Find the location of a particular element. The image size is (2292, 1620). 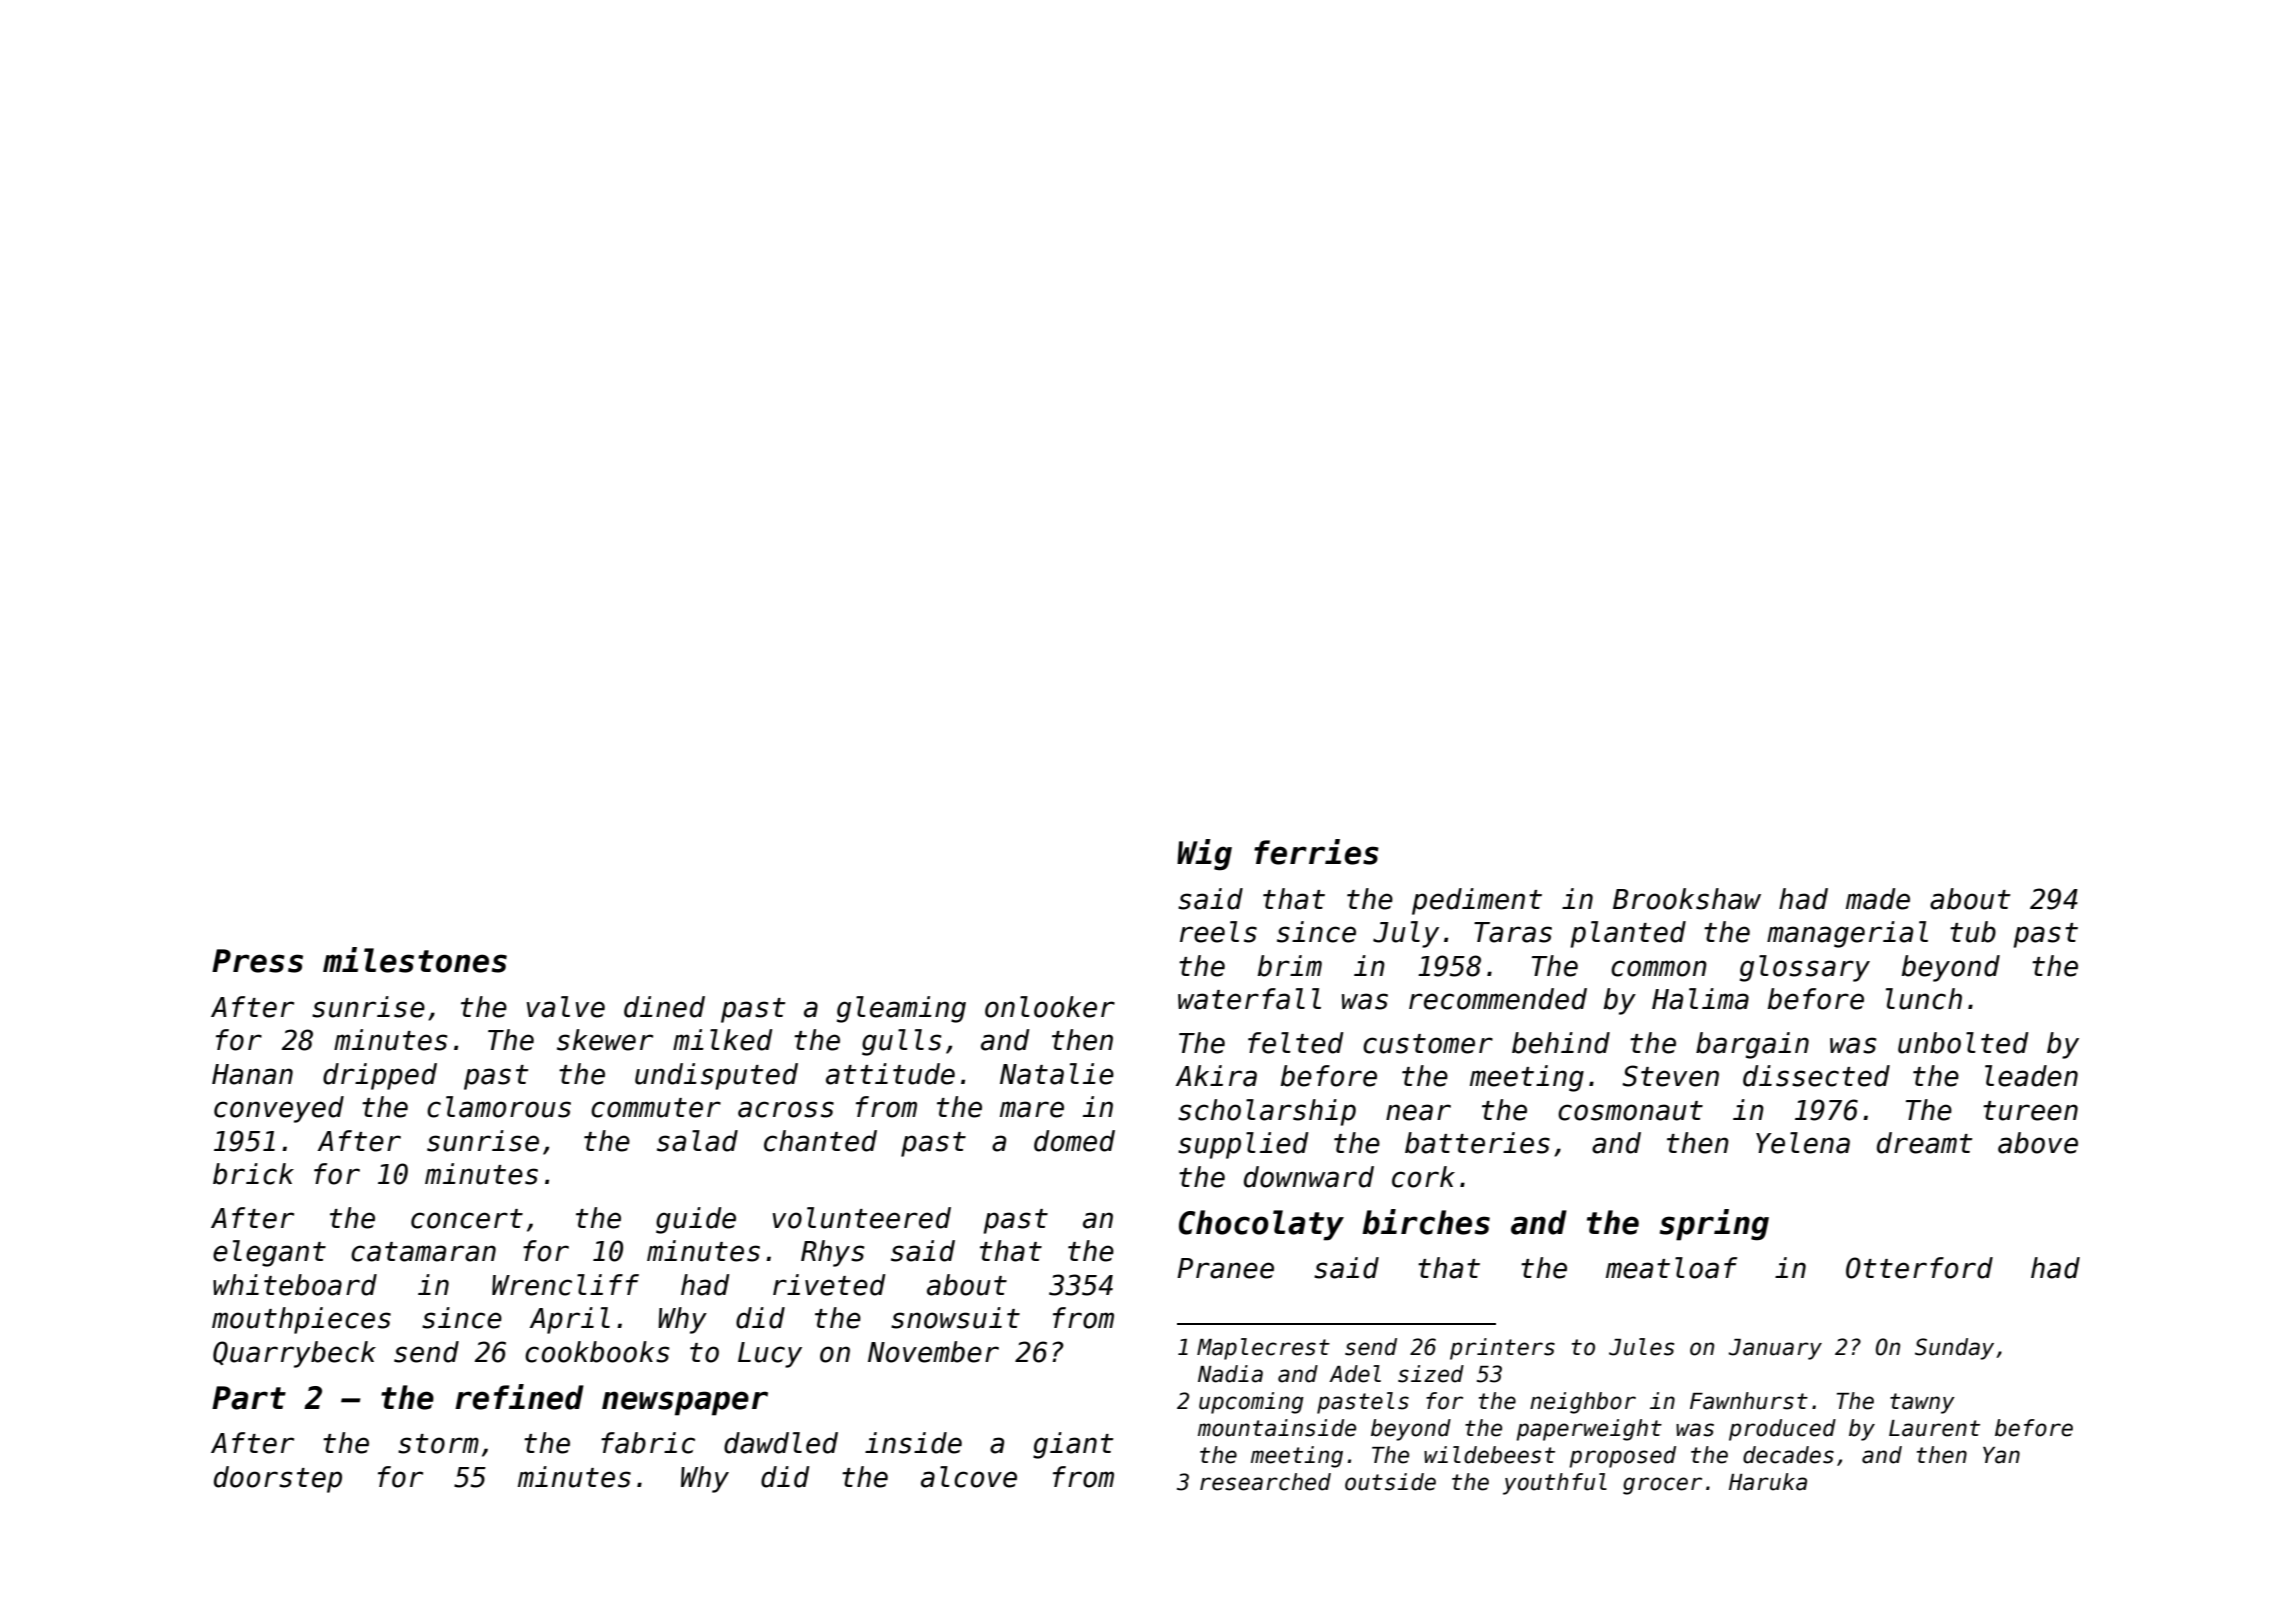

Wig is located at coordinates (1204, 855).
